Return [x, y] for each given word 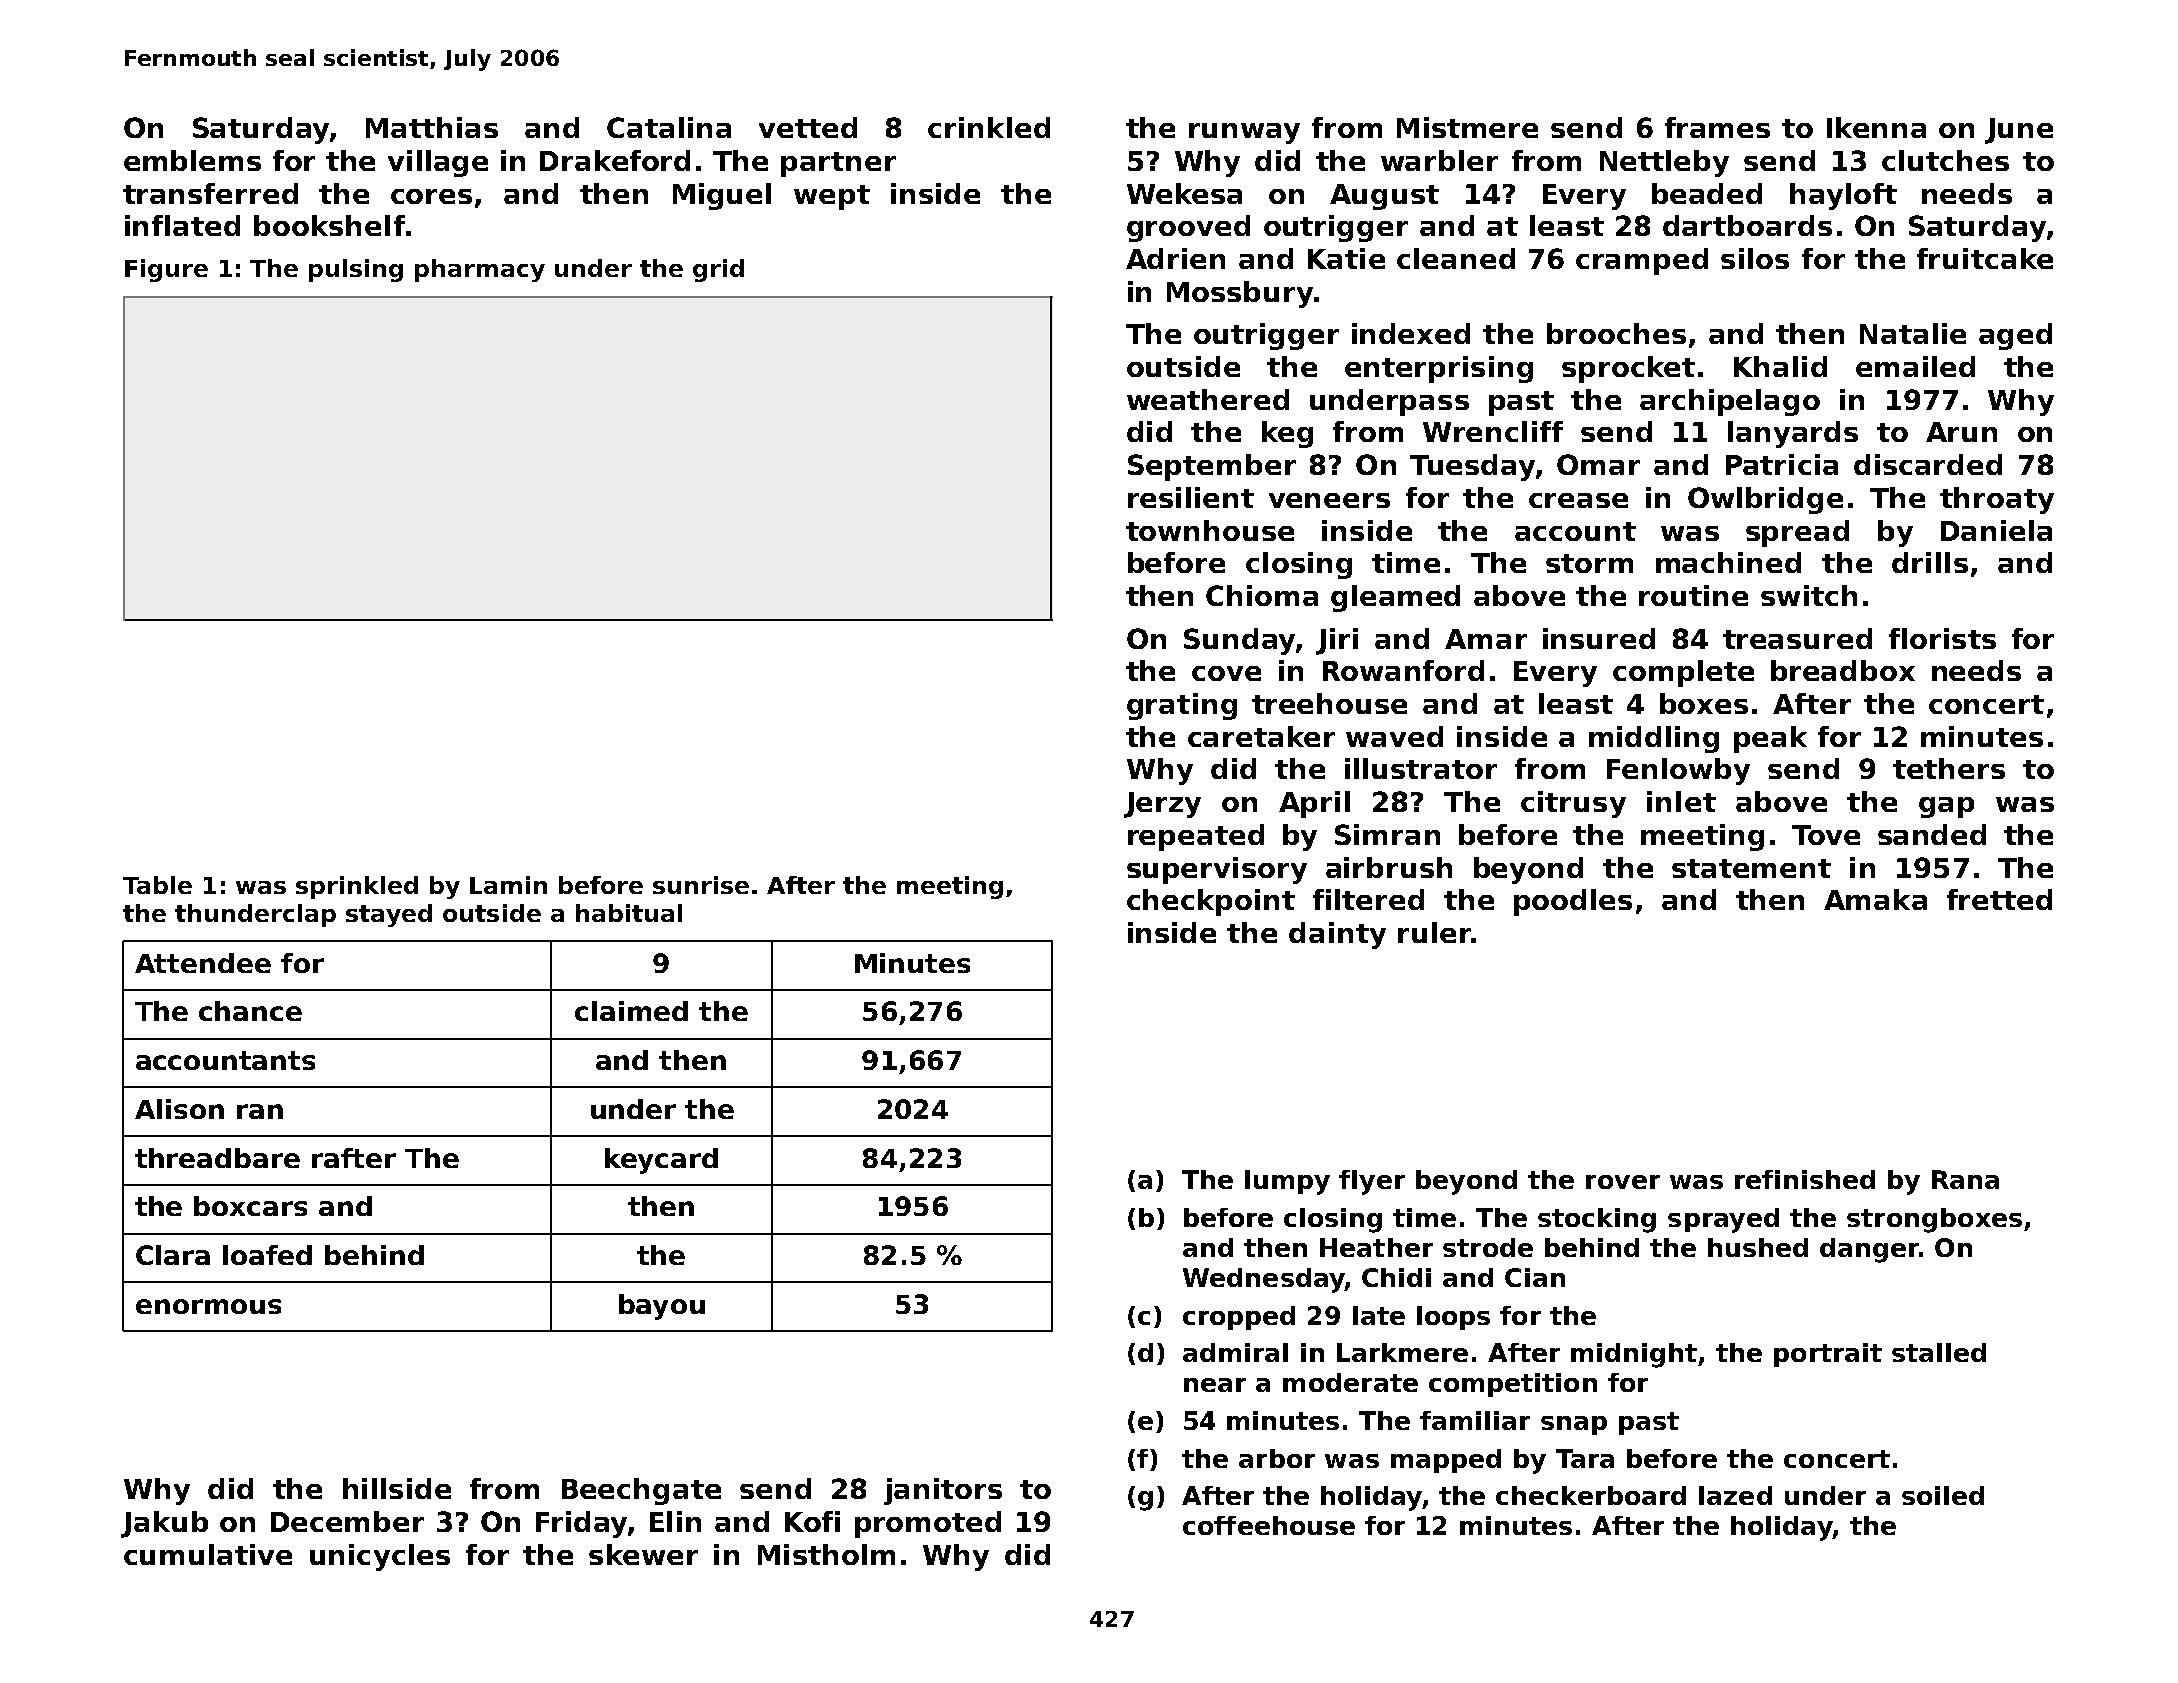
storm [1589, 563]
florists [1942, 638]
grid [718, 270]
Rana [1965, 1179]
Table [157, 885]
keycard [661, 1161]
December [347, 1521]
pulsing [356, 270]
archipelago [1730, 402]
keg [1287, 434]
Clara [173, 1255]
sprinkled [357, 887]
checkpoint [1211, 902]
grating [1182, 706]
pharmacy [480, 270]
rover [1623, 1182]
